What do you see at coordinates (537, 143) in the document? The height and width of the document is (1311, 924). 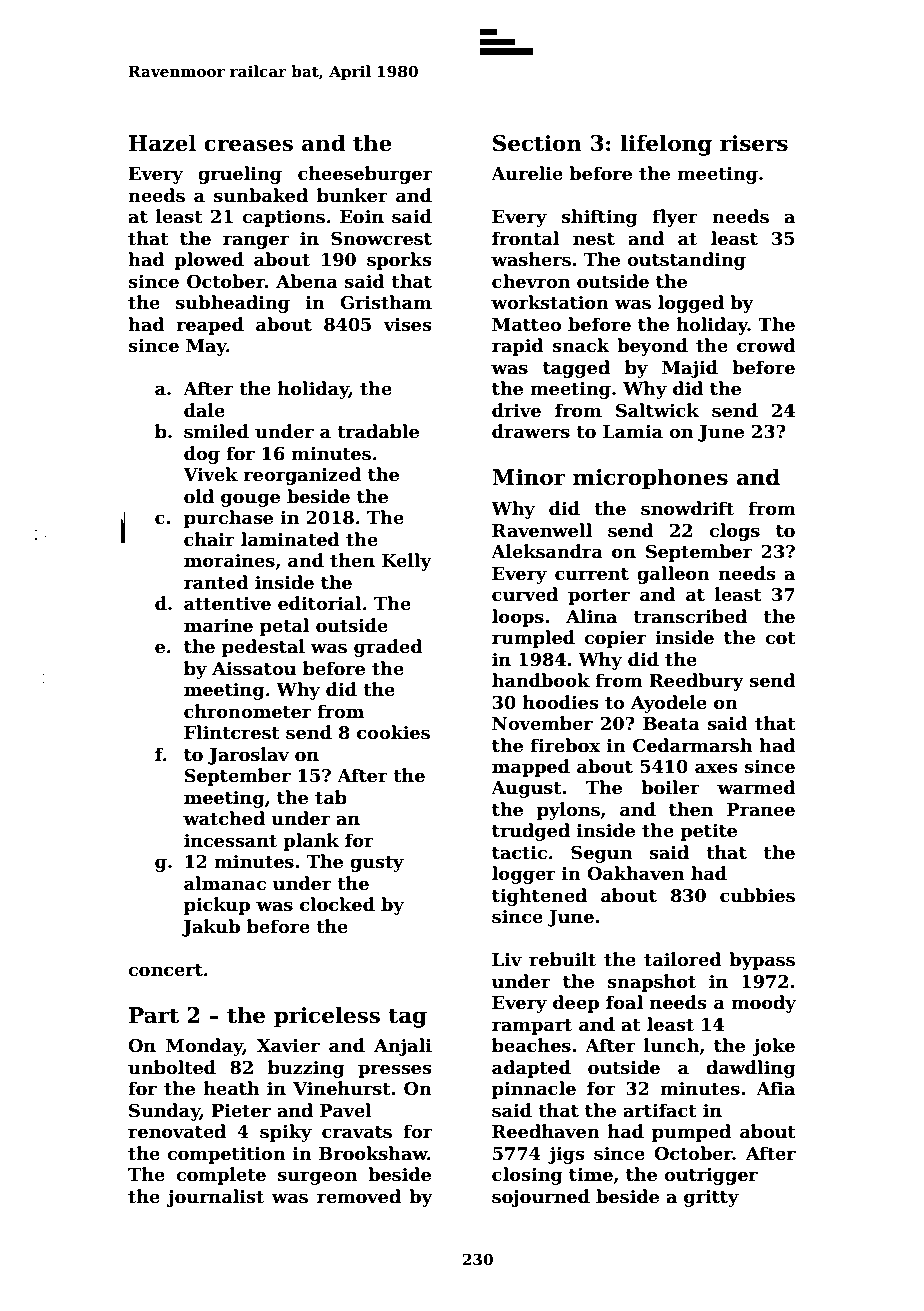 I see `Section` at bounding box center [537, 143].
